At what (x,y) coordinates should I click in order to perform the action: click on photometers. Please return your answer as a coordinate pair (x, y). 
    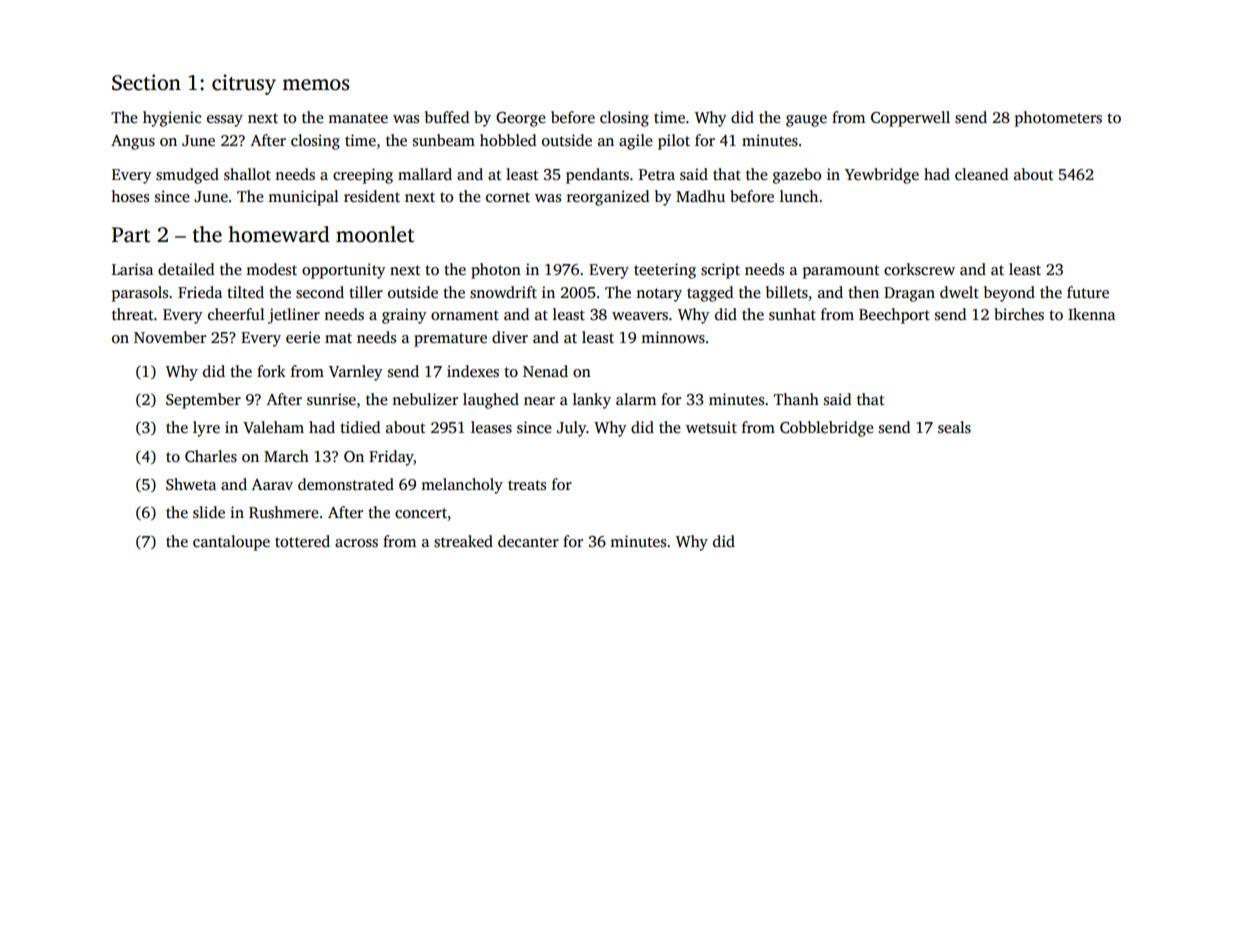
    Looking at the image, I should click on (1058, 119).
